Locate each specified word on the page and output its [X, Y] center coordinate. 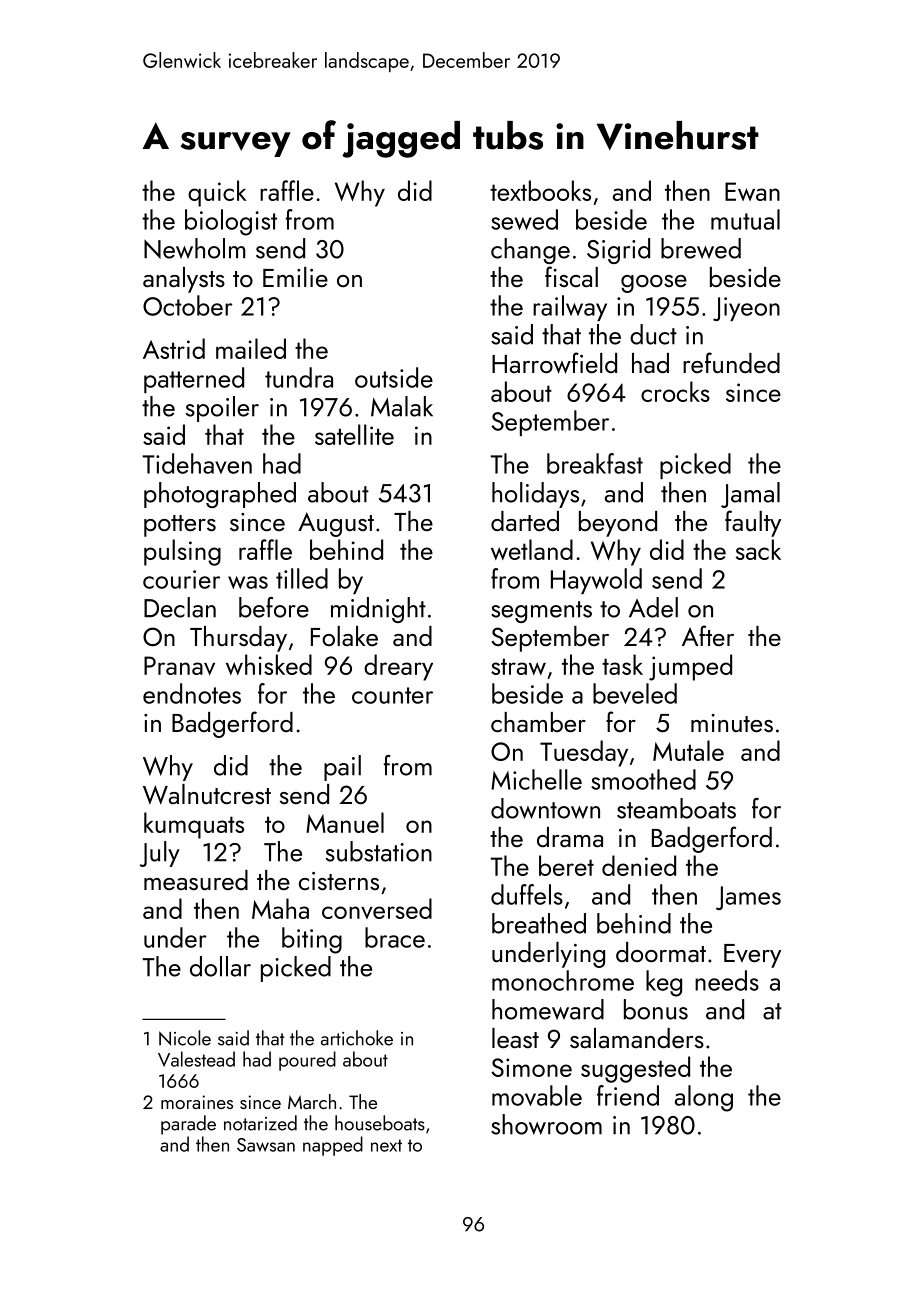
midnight [378, 610]
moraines [197, 1102]
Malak [402, 406]
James [748, 898]
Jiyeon [746, 309]
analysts [184, 280]
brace [395, 937]
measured [196, 880]
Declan [180, 607]
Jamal [750, 495]
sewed [524, 219]
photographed [220, 495]
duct [653, 334]
